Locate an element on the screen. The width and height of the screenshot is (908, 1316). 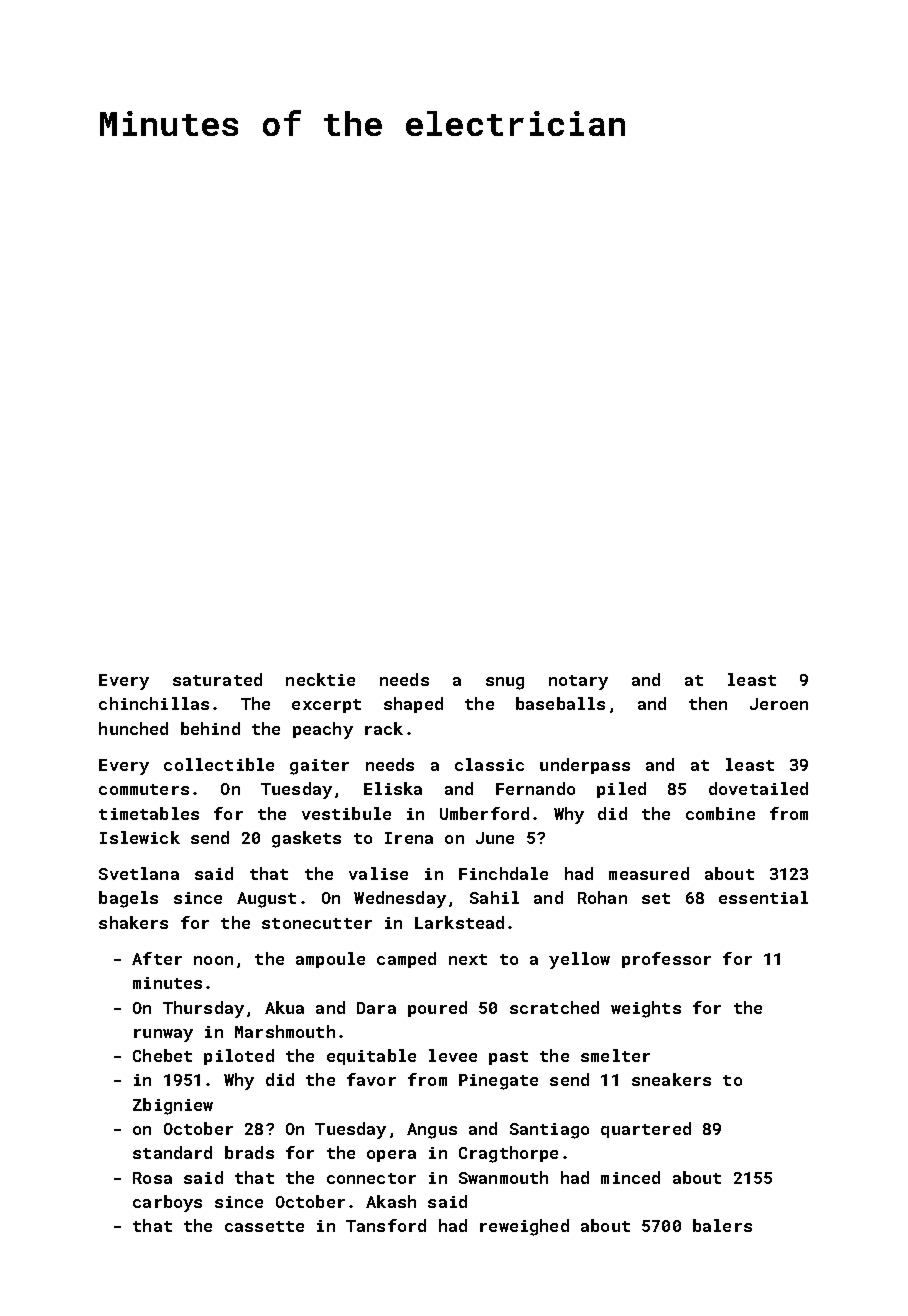
Angus is located at coordinates (432, 1131).
